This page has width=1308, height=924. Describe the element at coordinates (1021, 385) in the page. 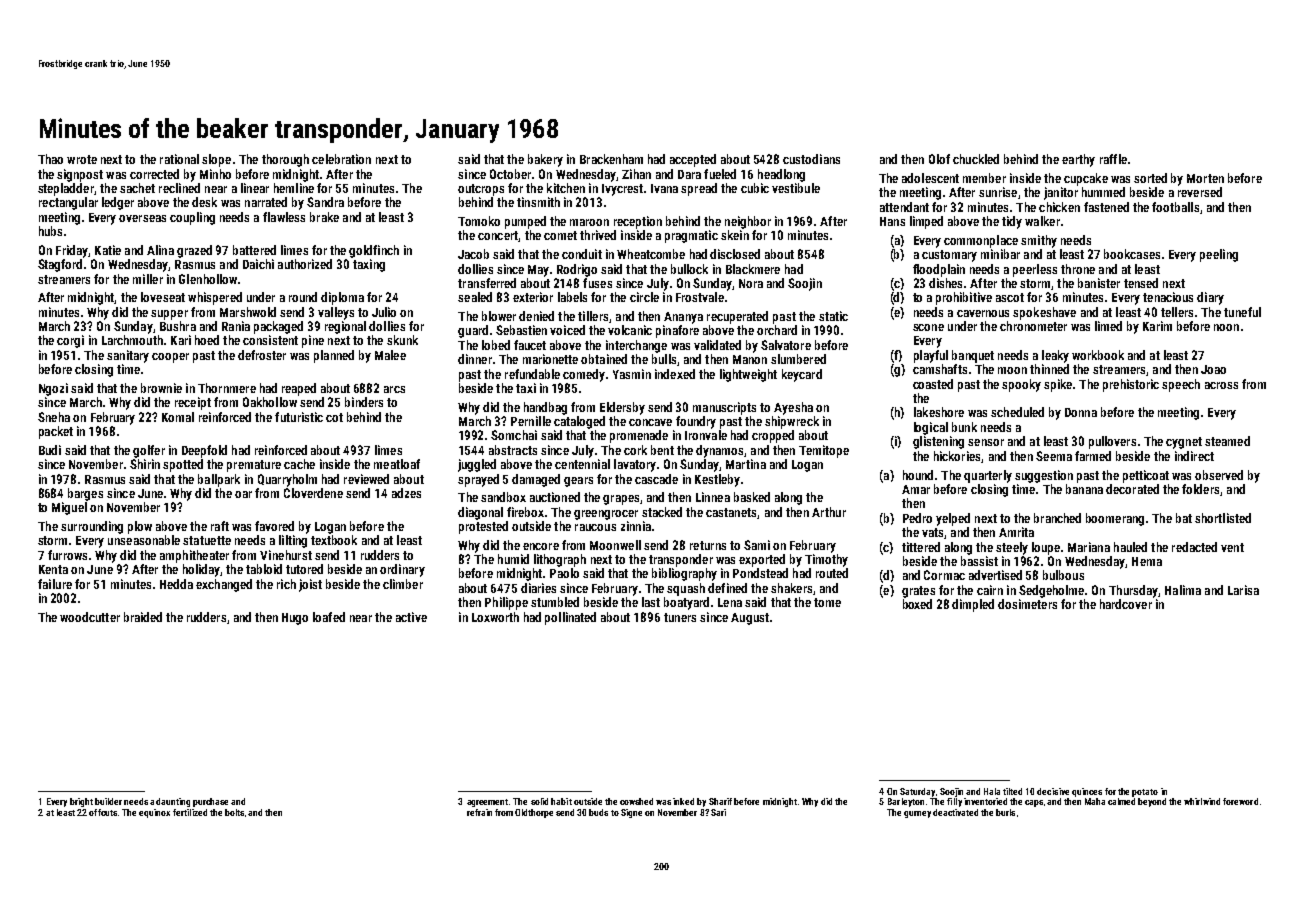

I see `spooky` at that location.
